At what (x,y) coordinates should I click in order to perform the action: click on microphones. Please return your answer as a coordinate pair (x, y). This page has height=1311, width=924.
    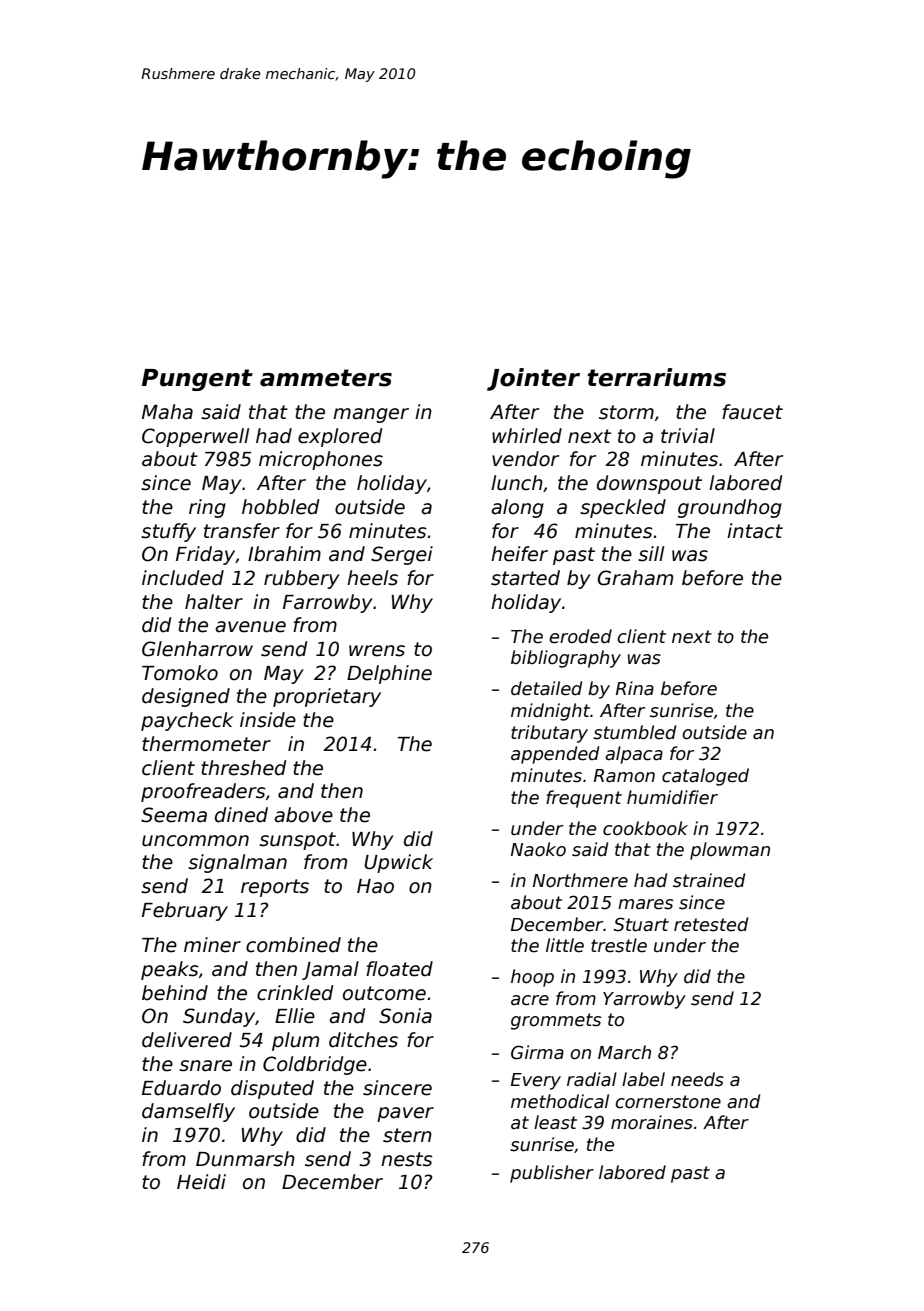
    Looking at the image, I should click on (321, 460).
